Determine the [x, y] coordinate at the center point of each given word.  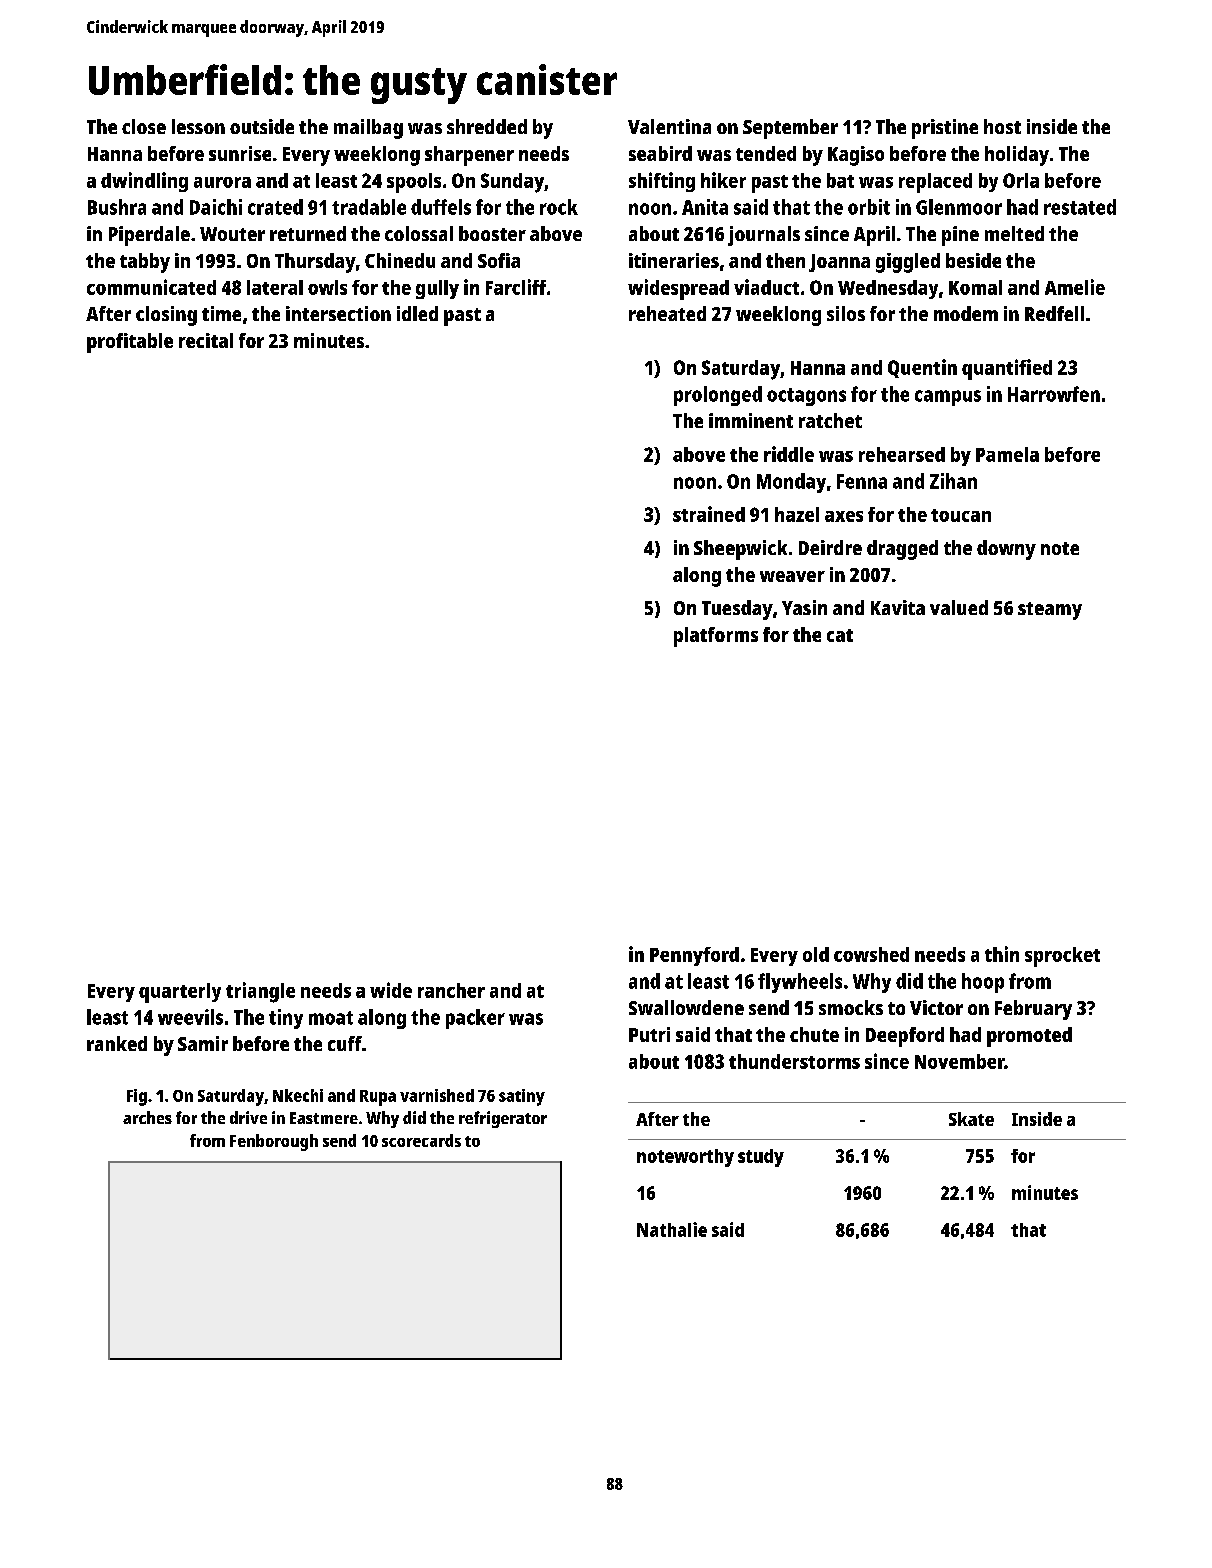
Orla [1021, 180]
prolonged [718, 396]
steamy [1050, 611]
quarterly [180, 993]
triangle [260, 992]
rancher [451, 990]
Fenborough [274, 1142]
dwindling [144, 182]
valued [959, 607]
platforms [716, 637]
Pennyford [694, 956]
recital [206, 340]
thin [1002, 954]
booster [492, 233]
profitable [130, 343]
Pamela [1007, 454]
